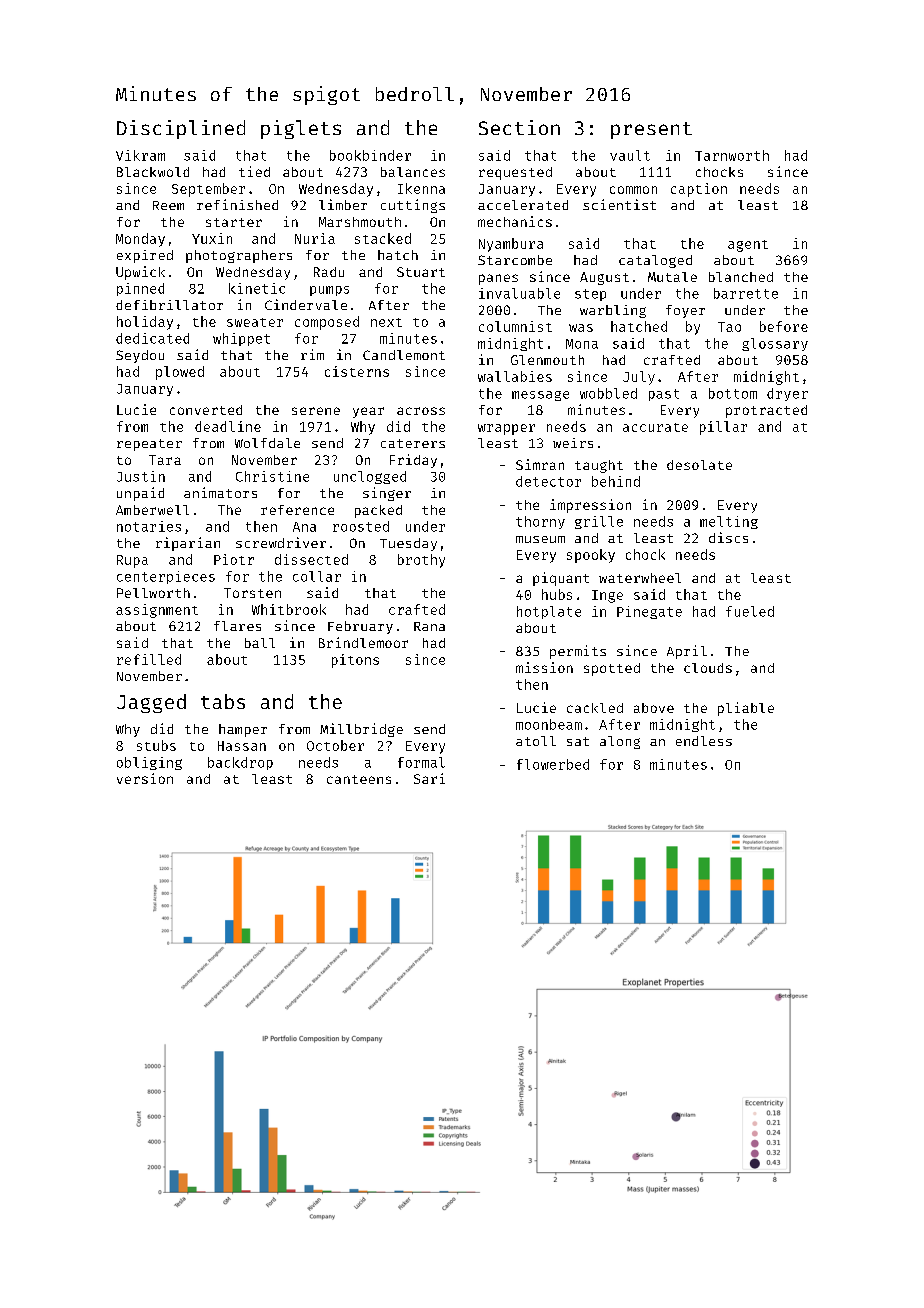  What do you see at coordinates (145, 778) in the screenshot?
I see `version` at bounding box center [145, 778].
